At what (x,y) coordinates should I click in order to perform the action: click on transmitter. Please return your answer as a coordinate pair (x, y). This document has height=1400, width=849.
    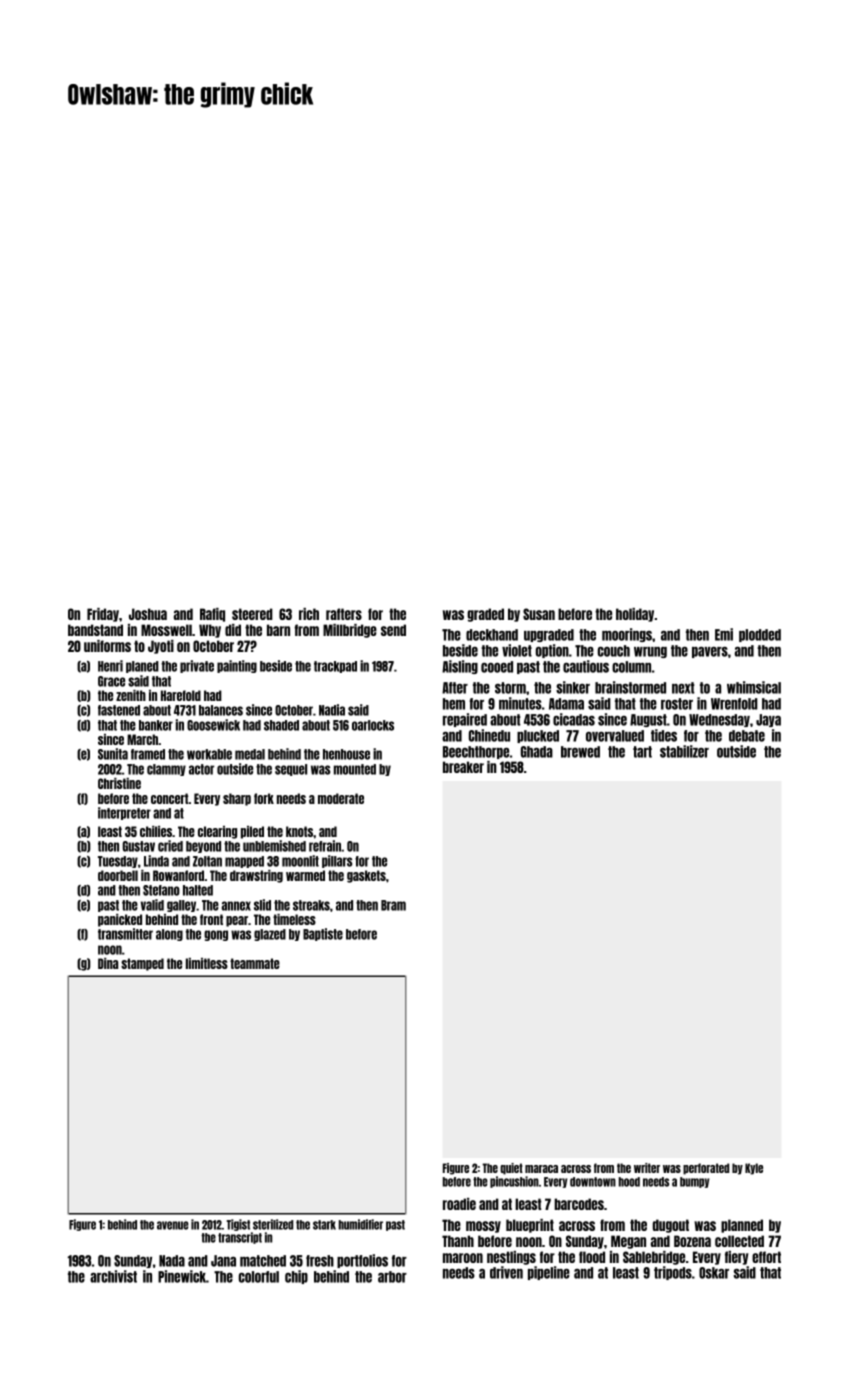
    Looking at the image, I should click on (125, 934).
